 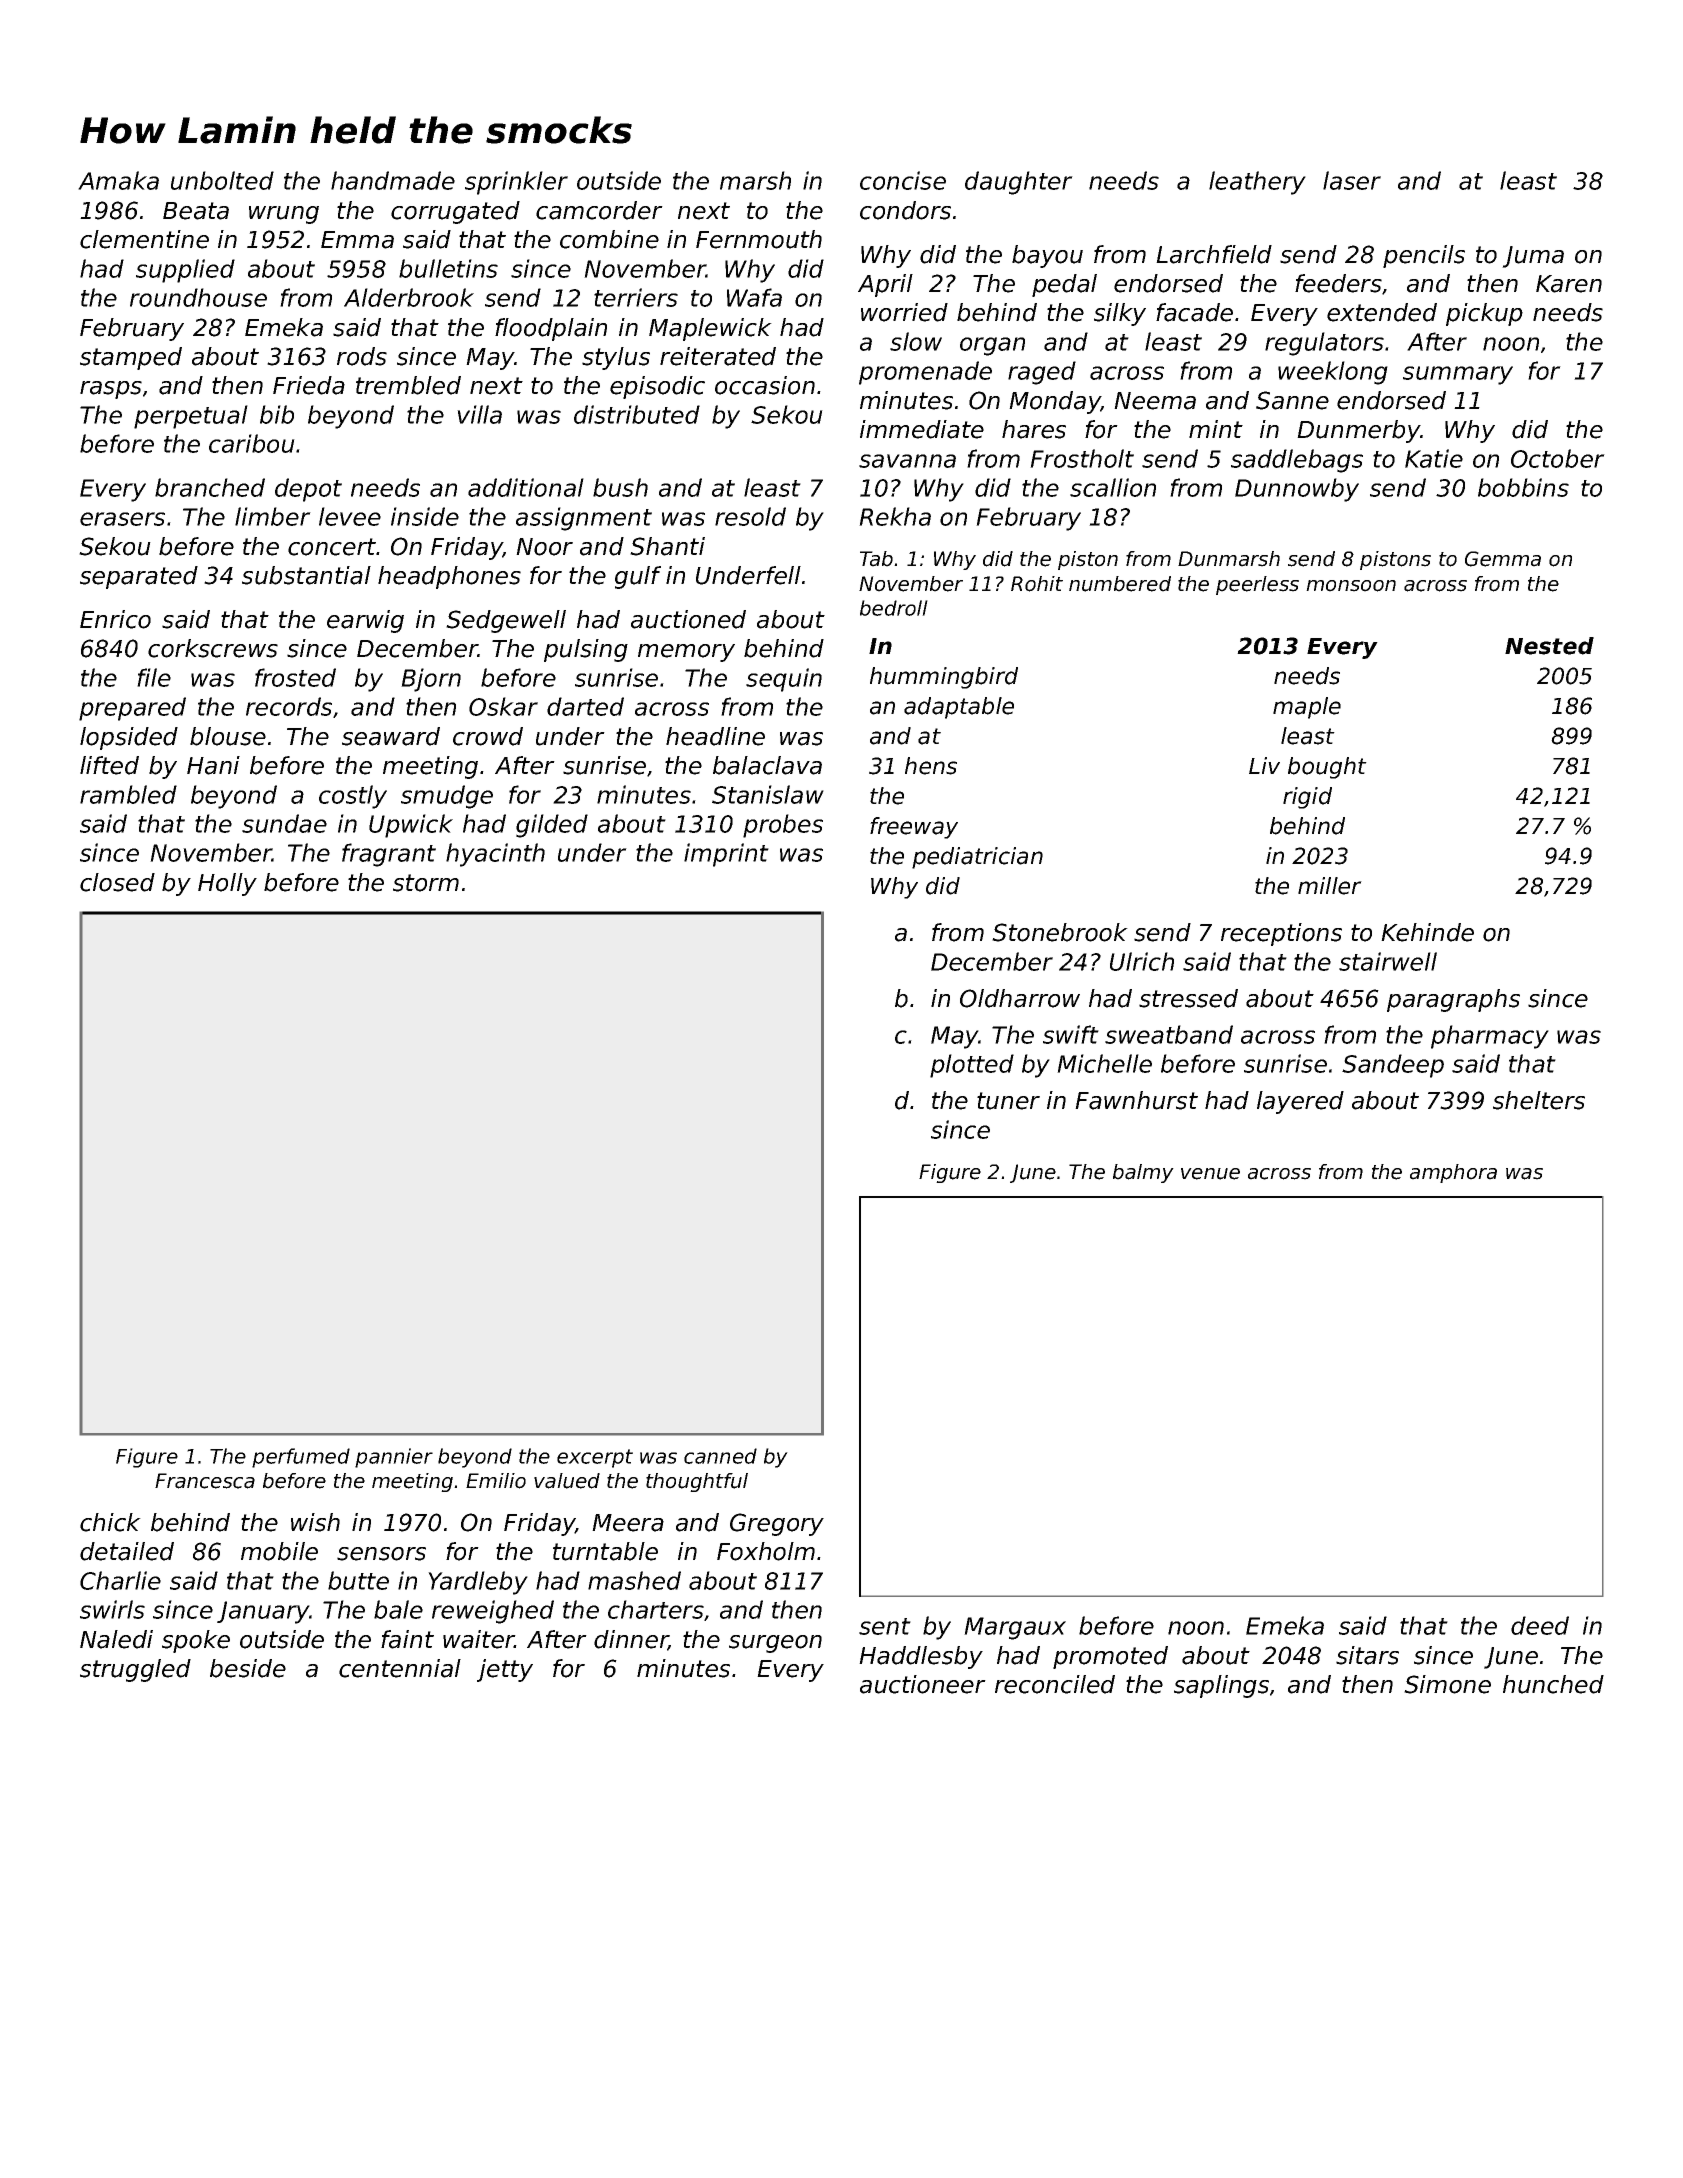 What do you see at coordinates (400, 1668) in the screenshot?
I see `centennial` at bounding box center [400, 1668].
